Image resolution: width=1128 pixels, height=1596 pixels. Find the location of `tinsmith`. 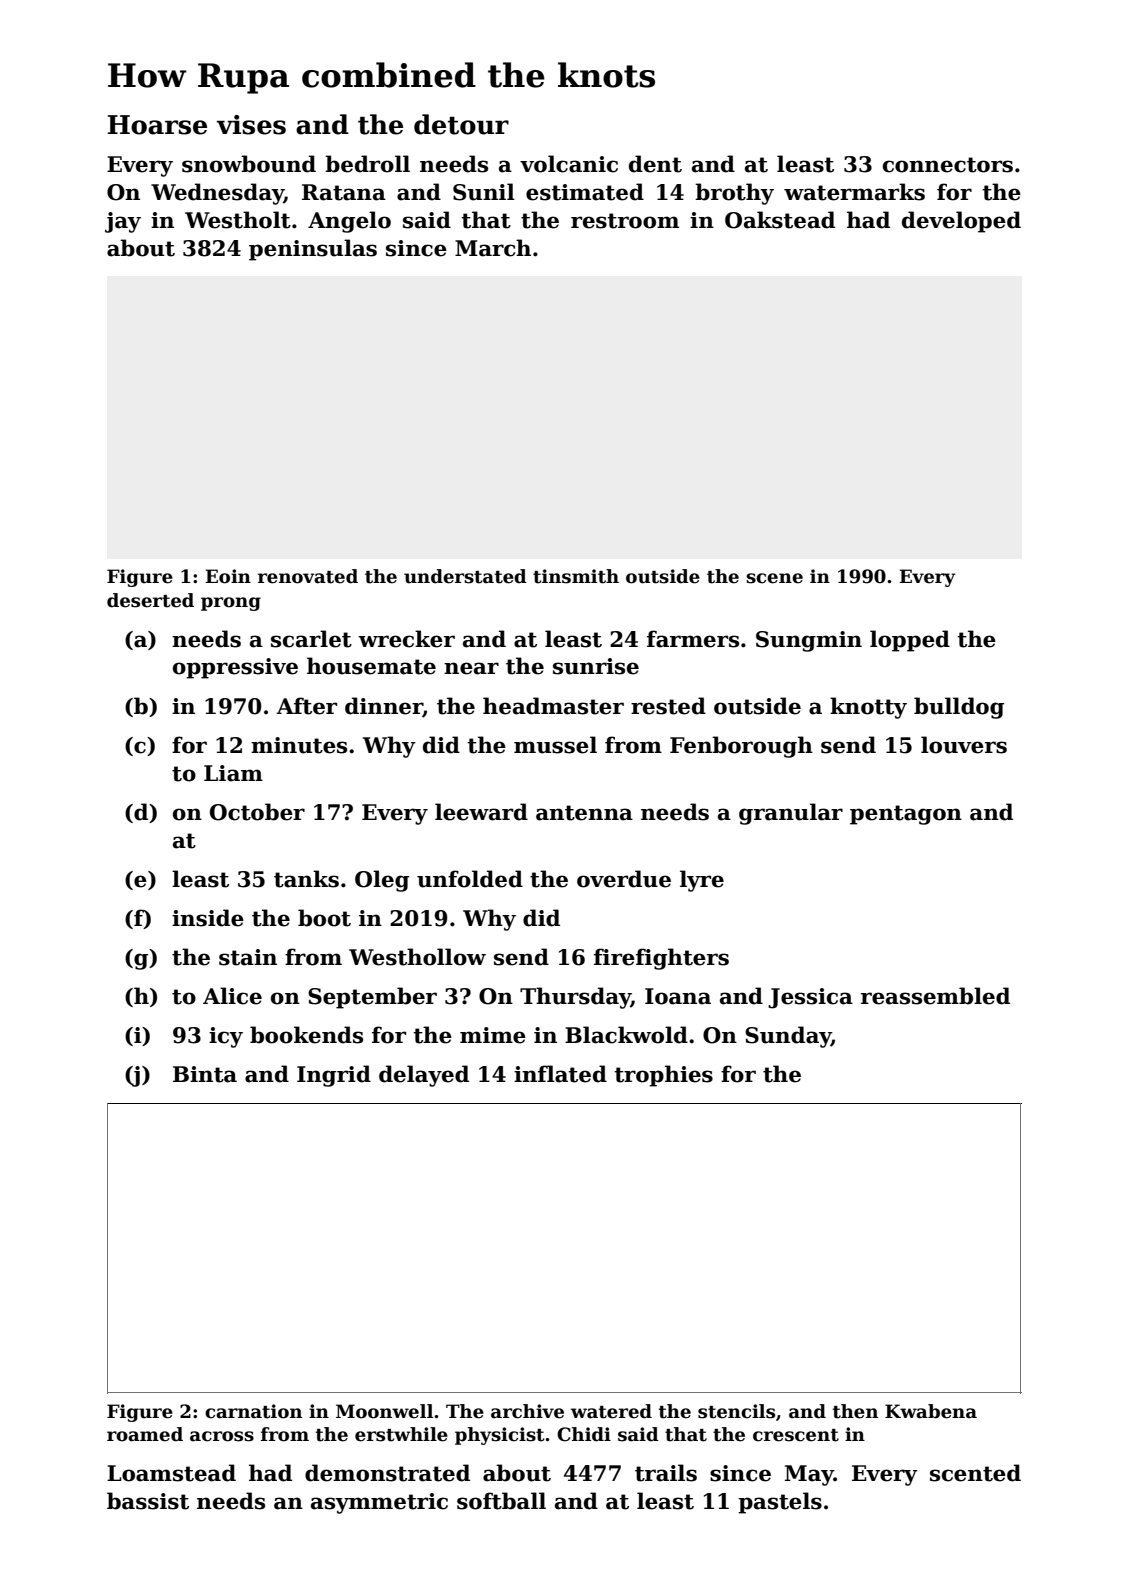

tinsmith is located at coordinates (576, 576).
